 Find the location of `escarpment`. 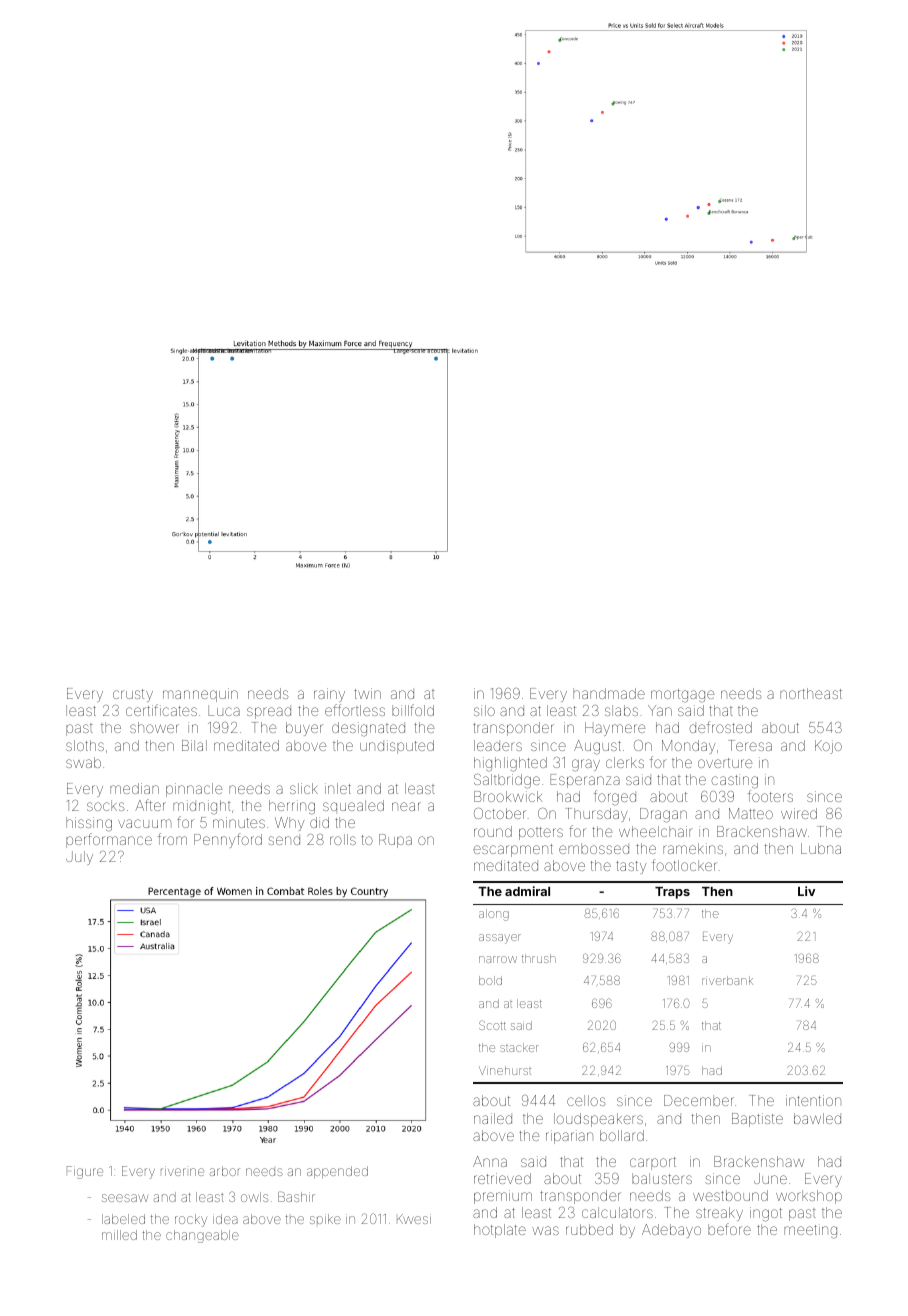

escarpment is located at coordinates (513, 850).
